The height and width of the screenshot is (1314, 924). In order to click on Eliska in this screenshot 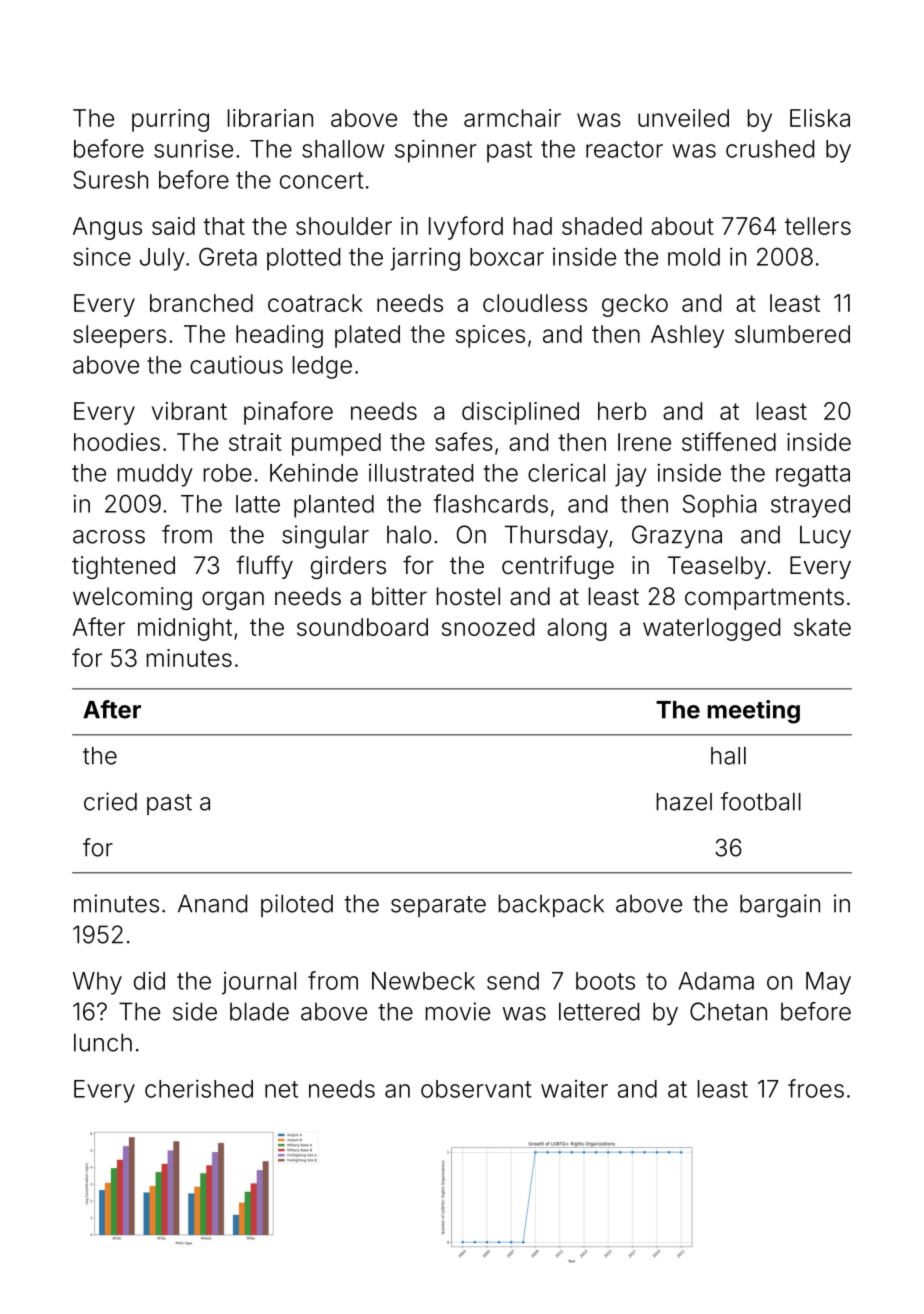, I will do `click(820, 118)`.
